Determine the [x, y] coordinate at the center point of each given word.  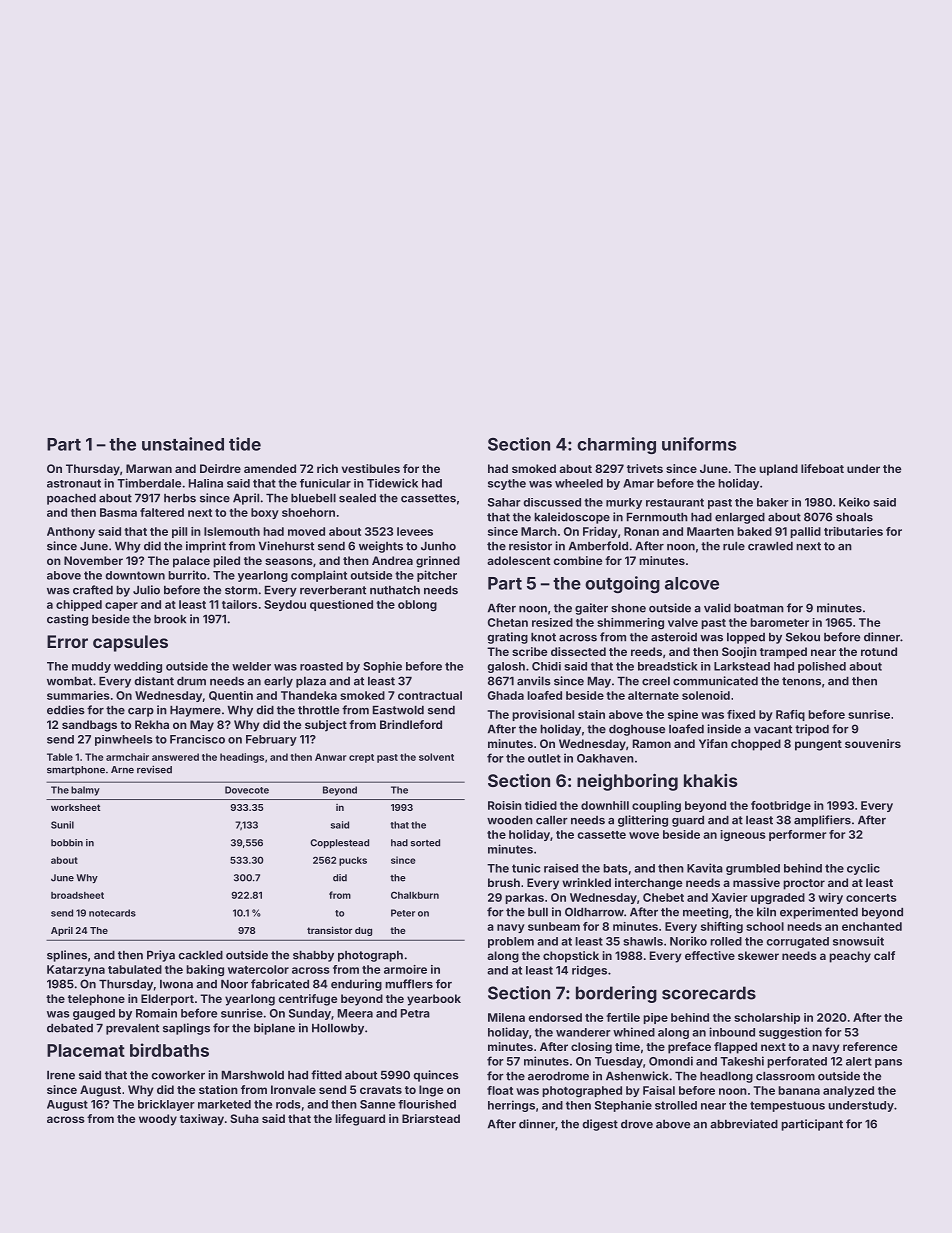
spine [683, 715]
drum [191, 681]
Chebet [663, 897]
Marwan [149, 468]
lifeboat [822, 468]
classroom [785, 1076]
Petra [415, 1013]
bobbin [67, 843]
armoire [405, 969]
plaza [311, 682]
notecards [112, 913]
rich [327, 468]
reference [870, 1046]
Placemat [86, 1050]
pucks [353, 861]
